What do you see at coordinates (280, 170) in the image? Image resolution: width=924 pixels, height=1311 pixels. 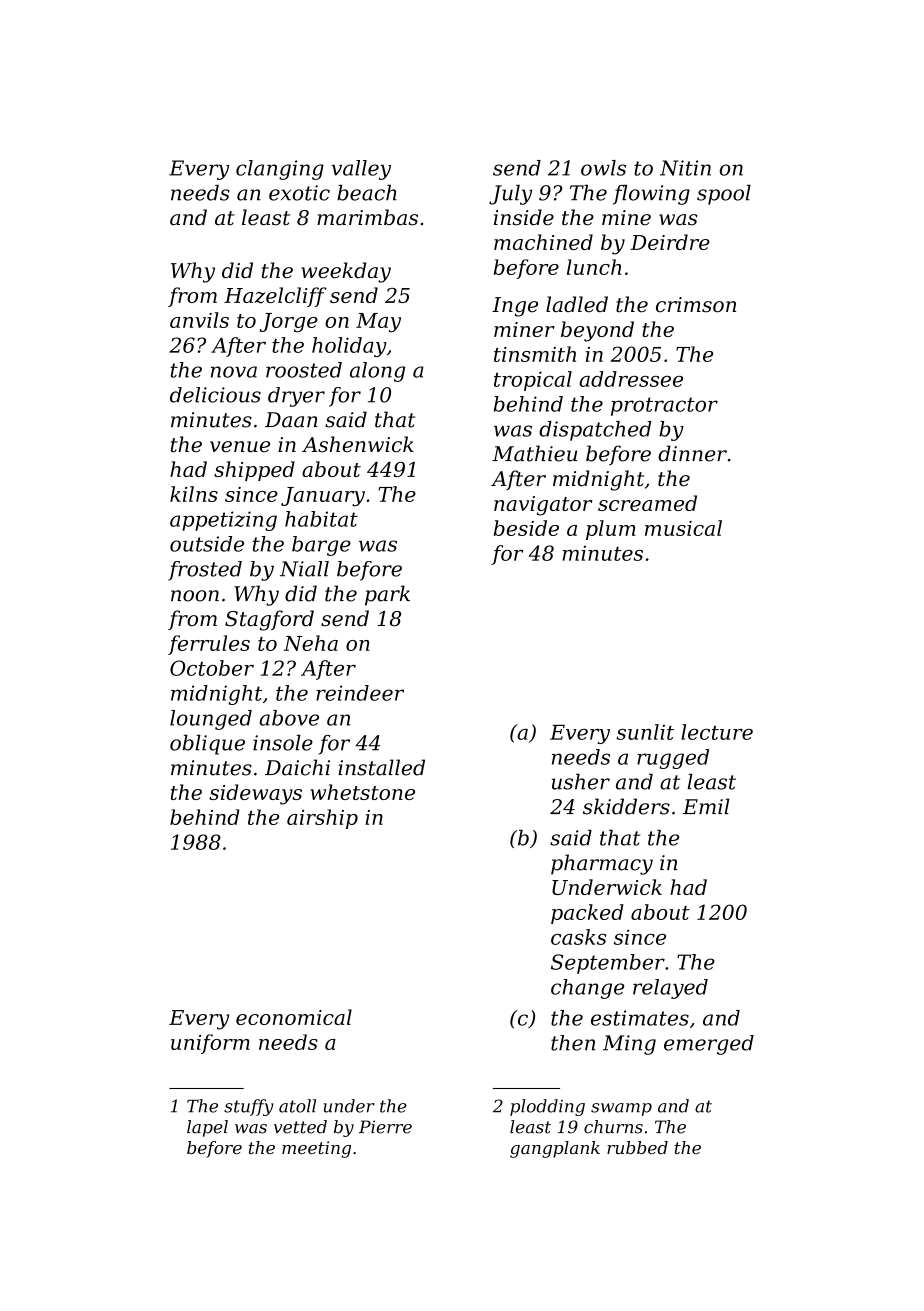 I see `clanging` at bounding box center [280, 170].
